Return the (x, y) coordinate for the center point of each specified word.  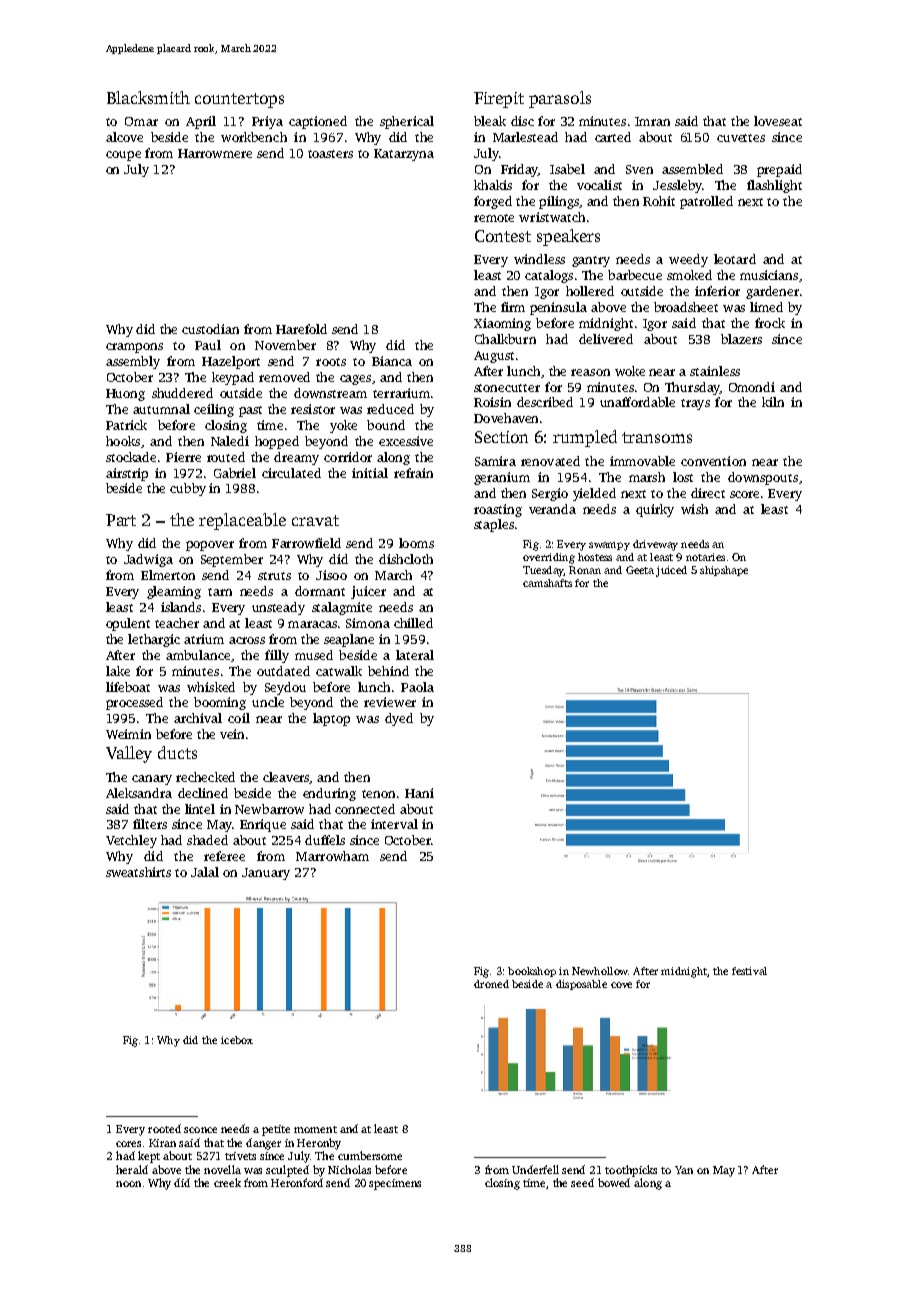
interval (394, 824)
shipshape (724, 571)
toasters (330, 154)
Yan (684, 1170)
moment (315, 1129)
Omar (141, 121)
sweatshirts (138, 872)
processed (134, 703)
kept (149, 1157)
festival (749, 971)
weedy (688, 260)
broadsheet (686, 307)
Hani (419, 793)
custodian (210, 329)
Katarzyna (404, 155)
